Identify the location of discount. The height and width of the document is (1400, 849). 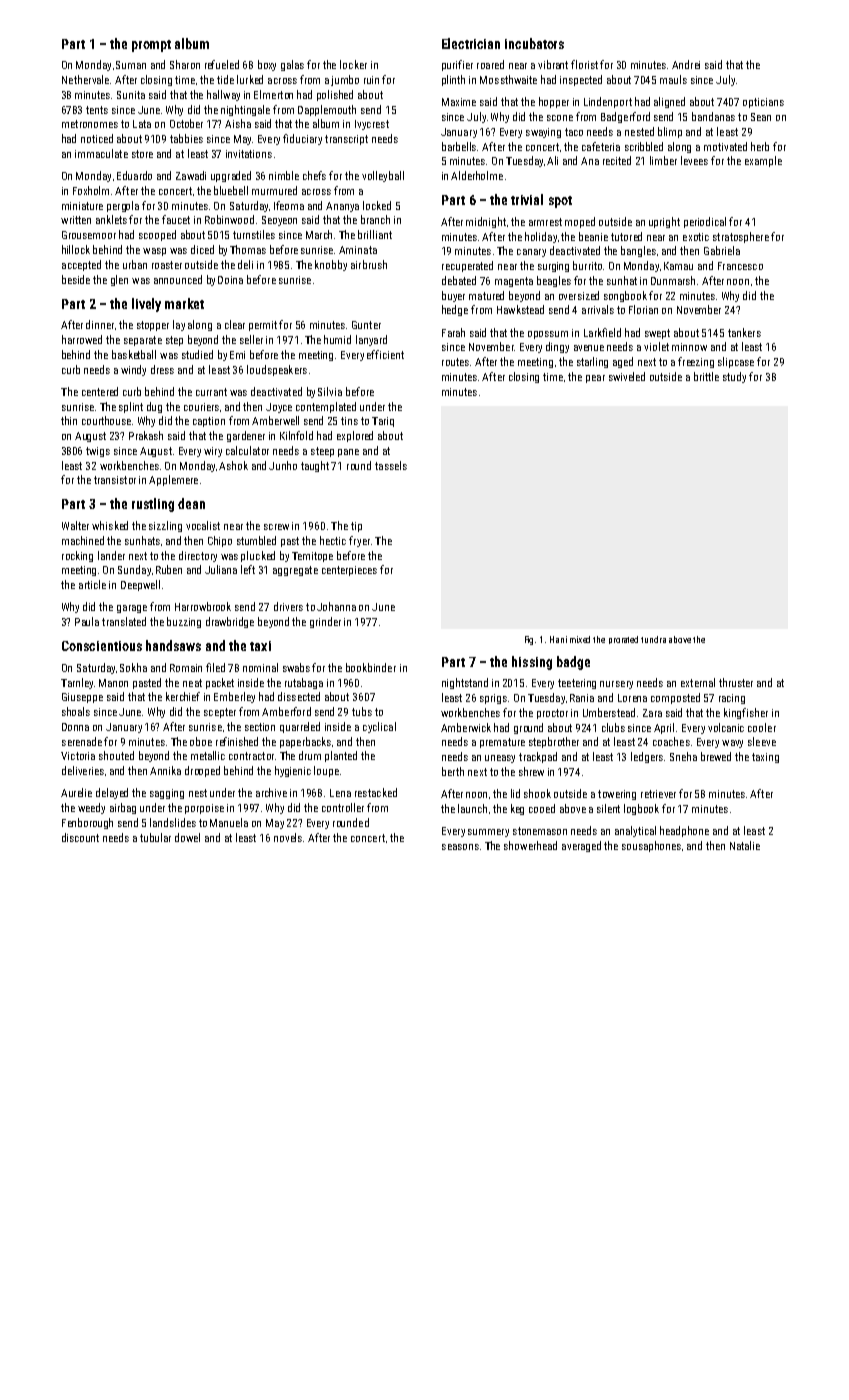
(80, 837).
